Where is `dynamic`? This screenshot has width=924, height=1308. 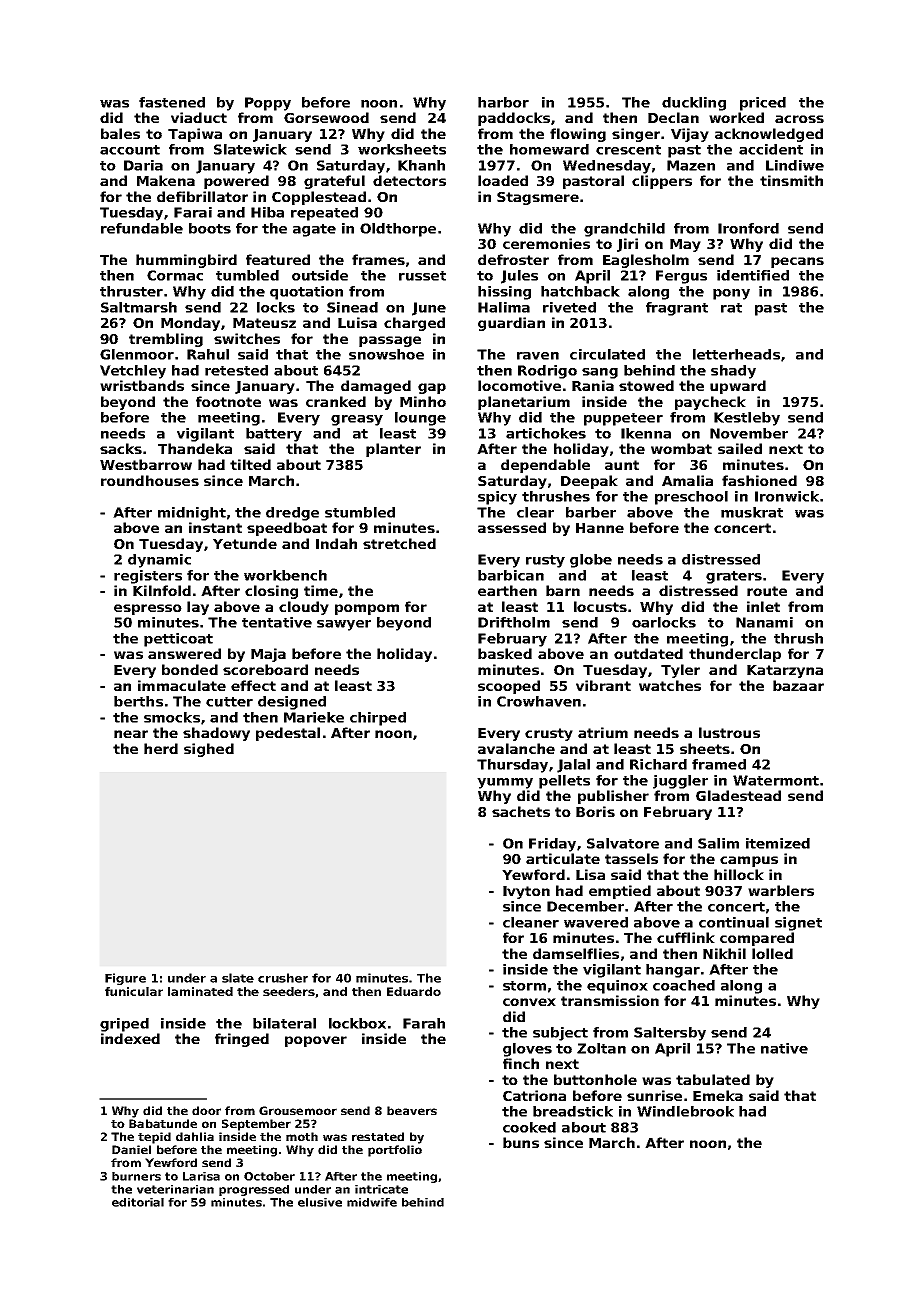 dynamic is located at coordinates (159, 561).
